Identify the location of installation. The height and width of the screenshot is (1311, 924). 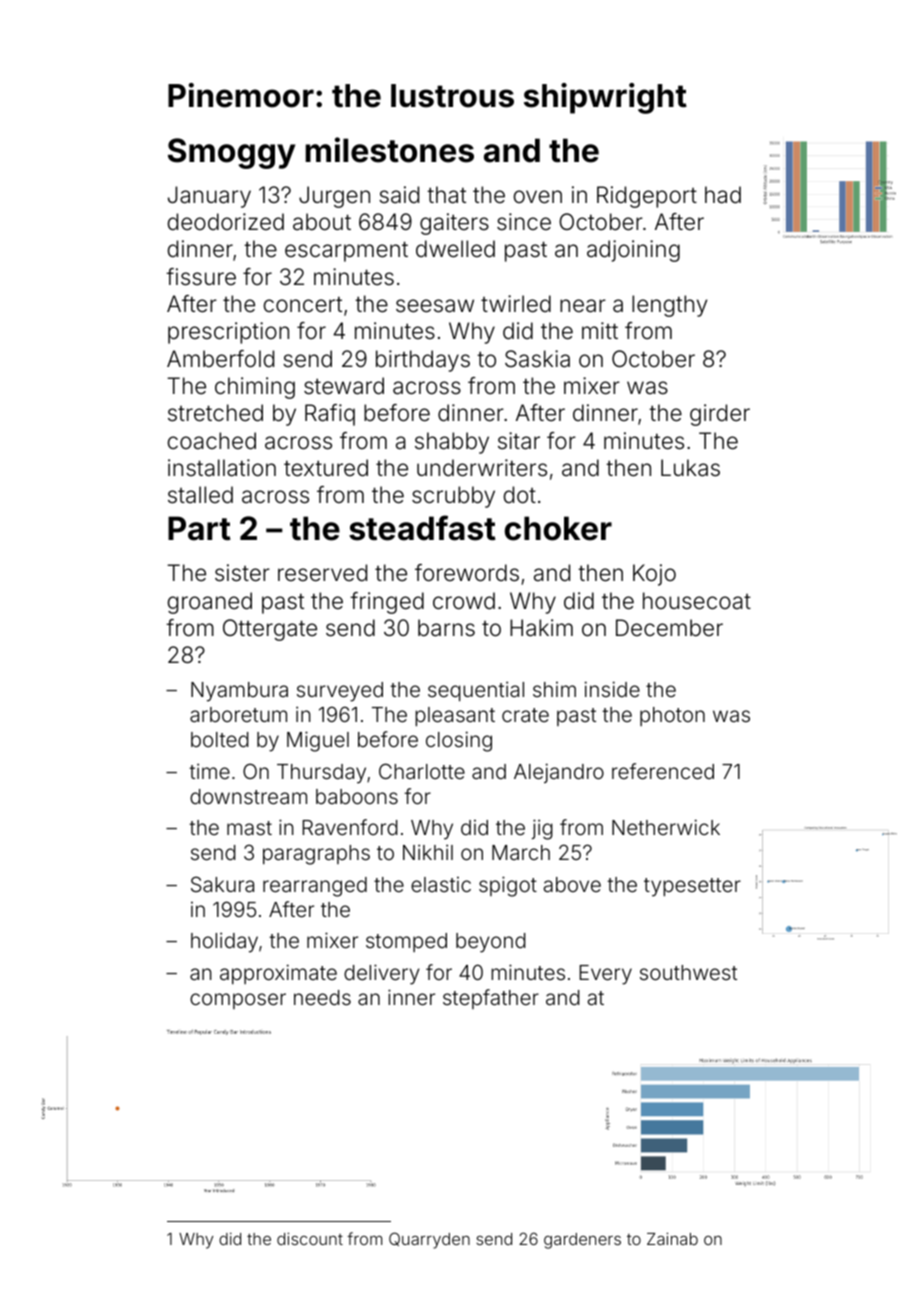
(222, 468).
